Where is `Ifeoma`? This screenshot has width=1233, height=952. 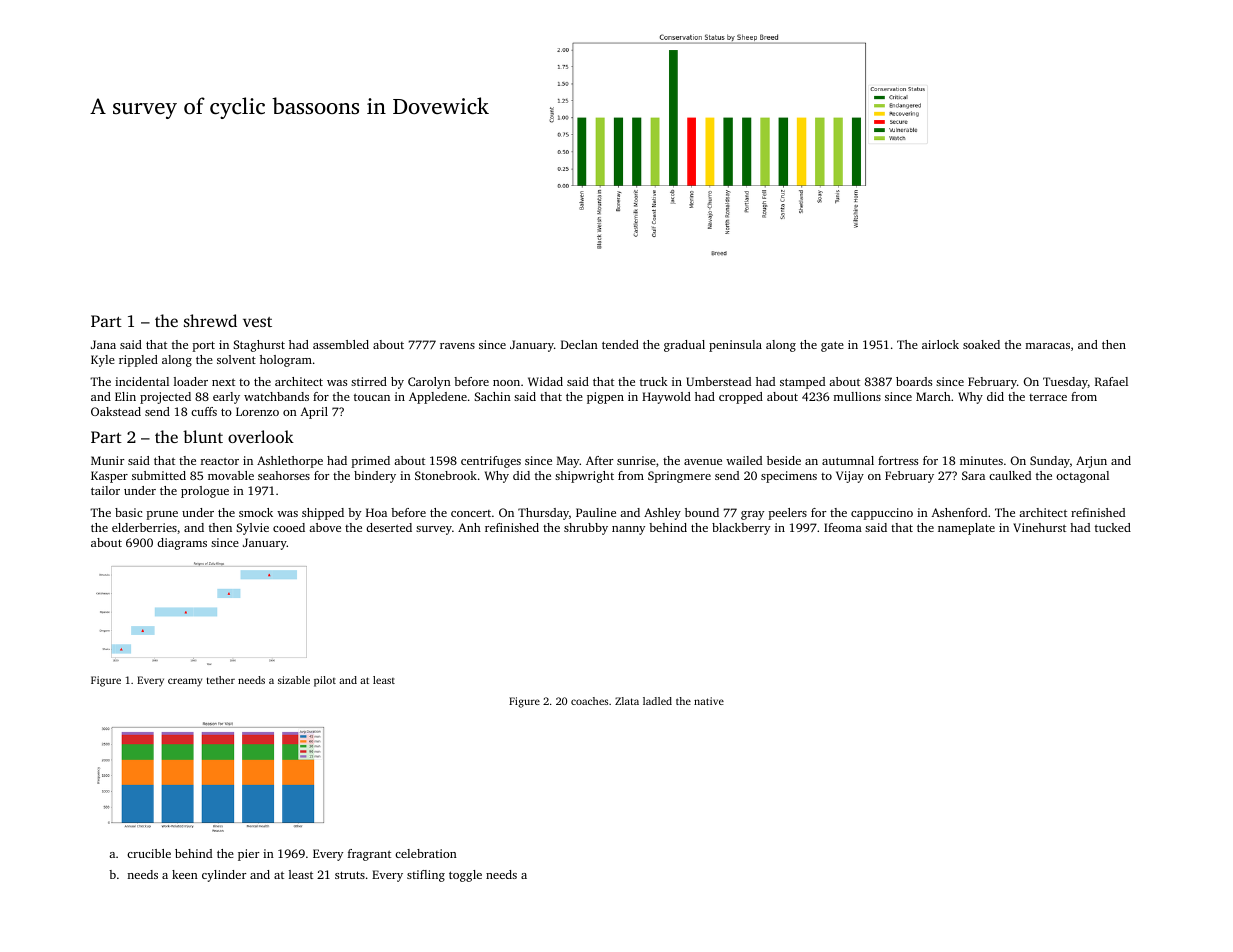
Ifeoma is located at coordinates (843, 527).
